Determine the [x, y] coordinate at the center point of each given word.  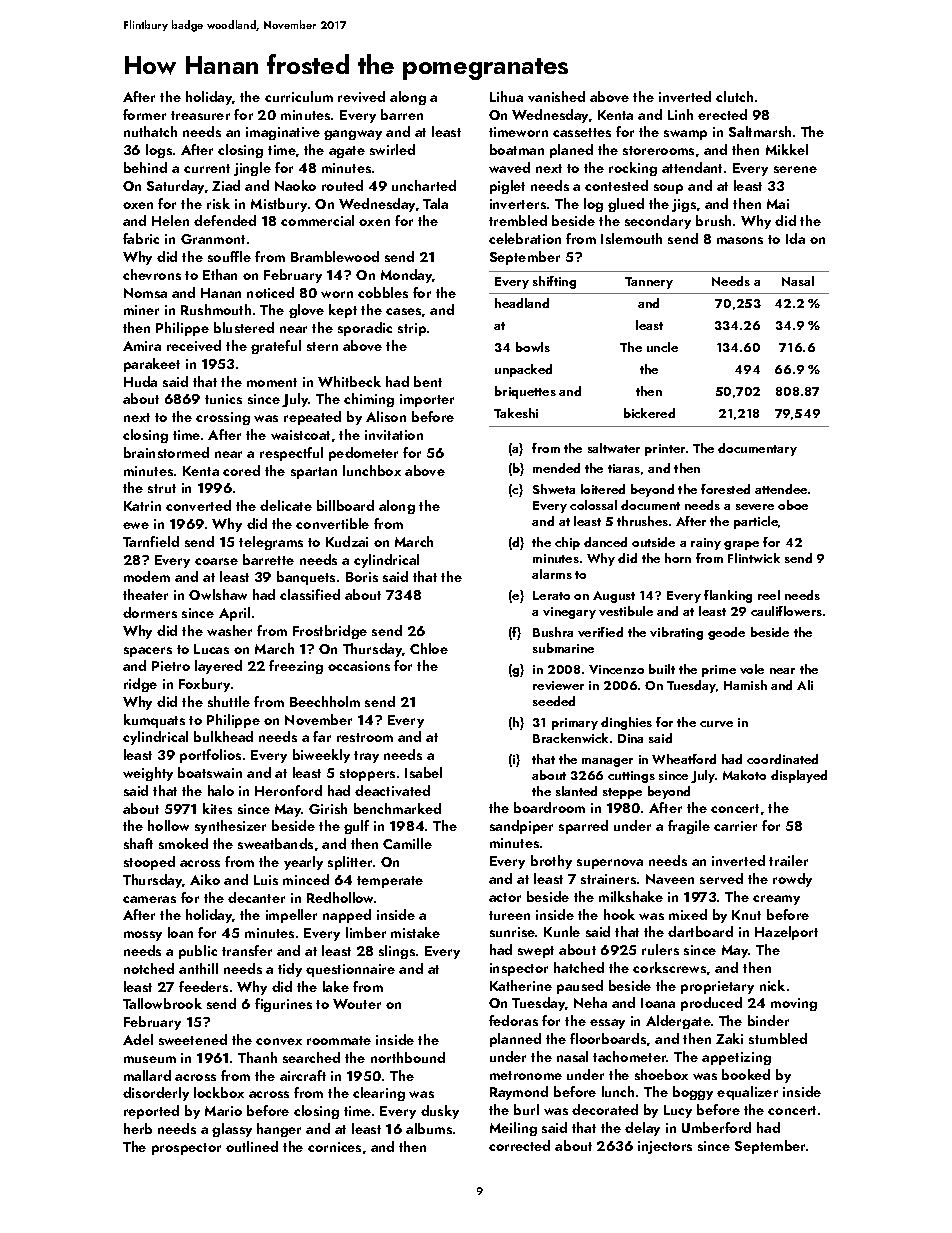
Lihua [506, 96]
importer [427, 400]
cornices [334, 1147]
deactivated [392, 790]
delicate [286, 505]
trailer [788, 860]
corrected [519, 1145]
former [144, 114]
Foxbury [204, 685]
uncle [662, 347]
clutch [734, 96]
